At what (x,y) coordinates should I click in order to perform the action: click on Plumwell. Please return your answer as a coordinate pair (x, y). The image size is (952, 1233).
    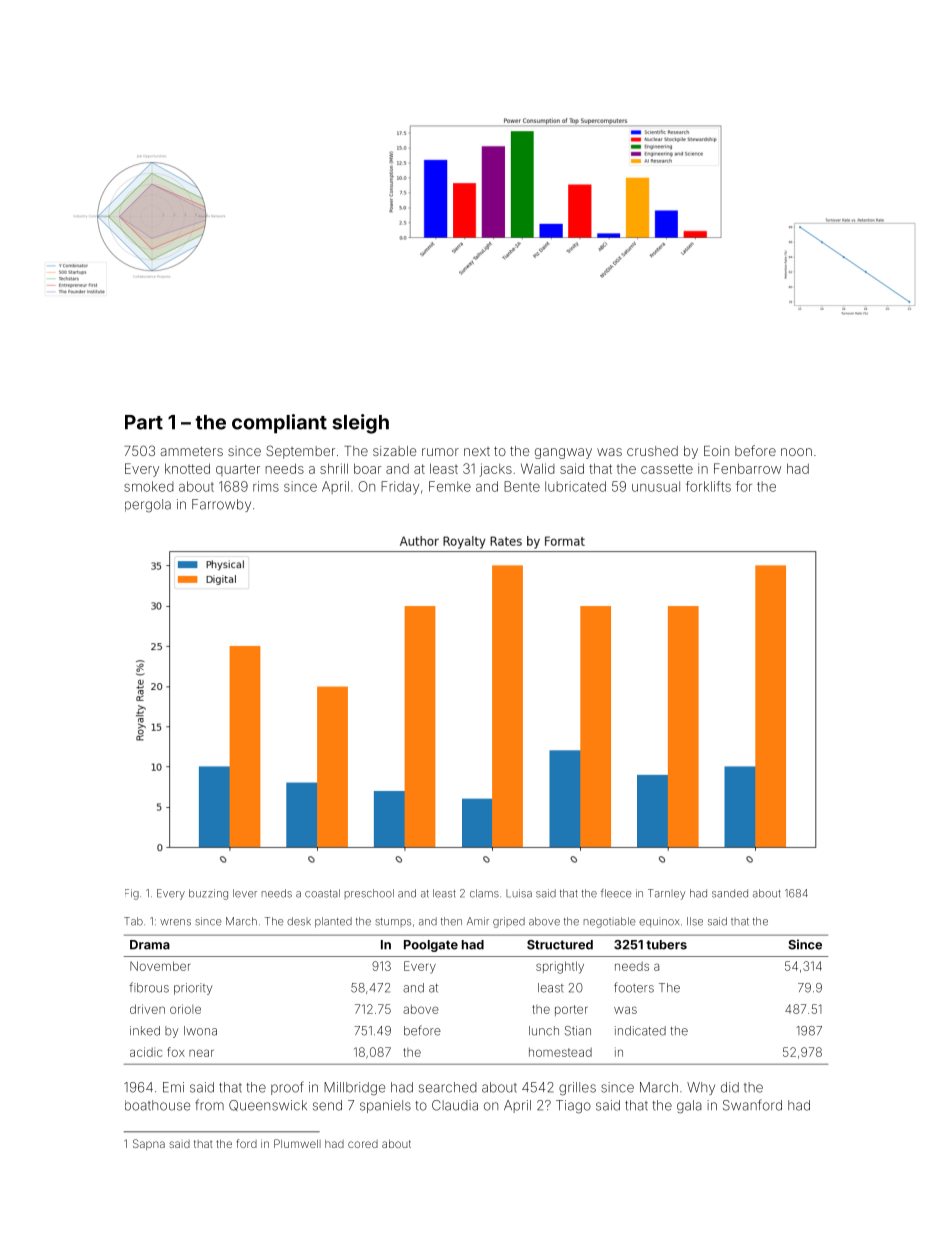
    Looking at the image, I should click on (297, 1143).
